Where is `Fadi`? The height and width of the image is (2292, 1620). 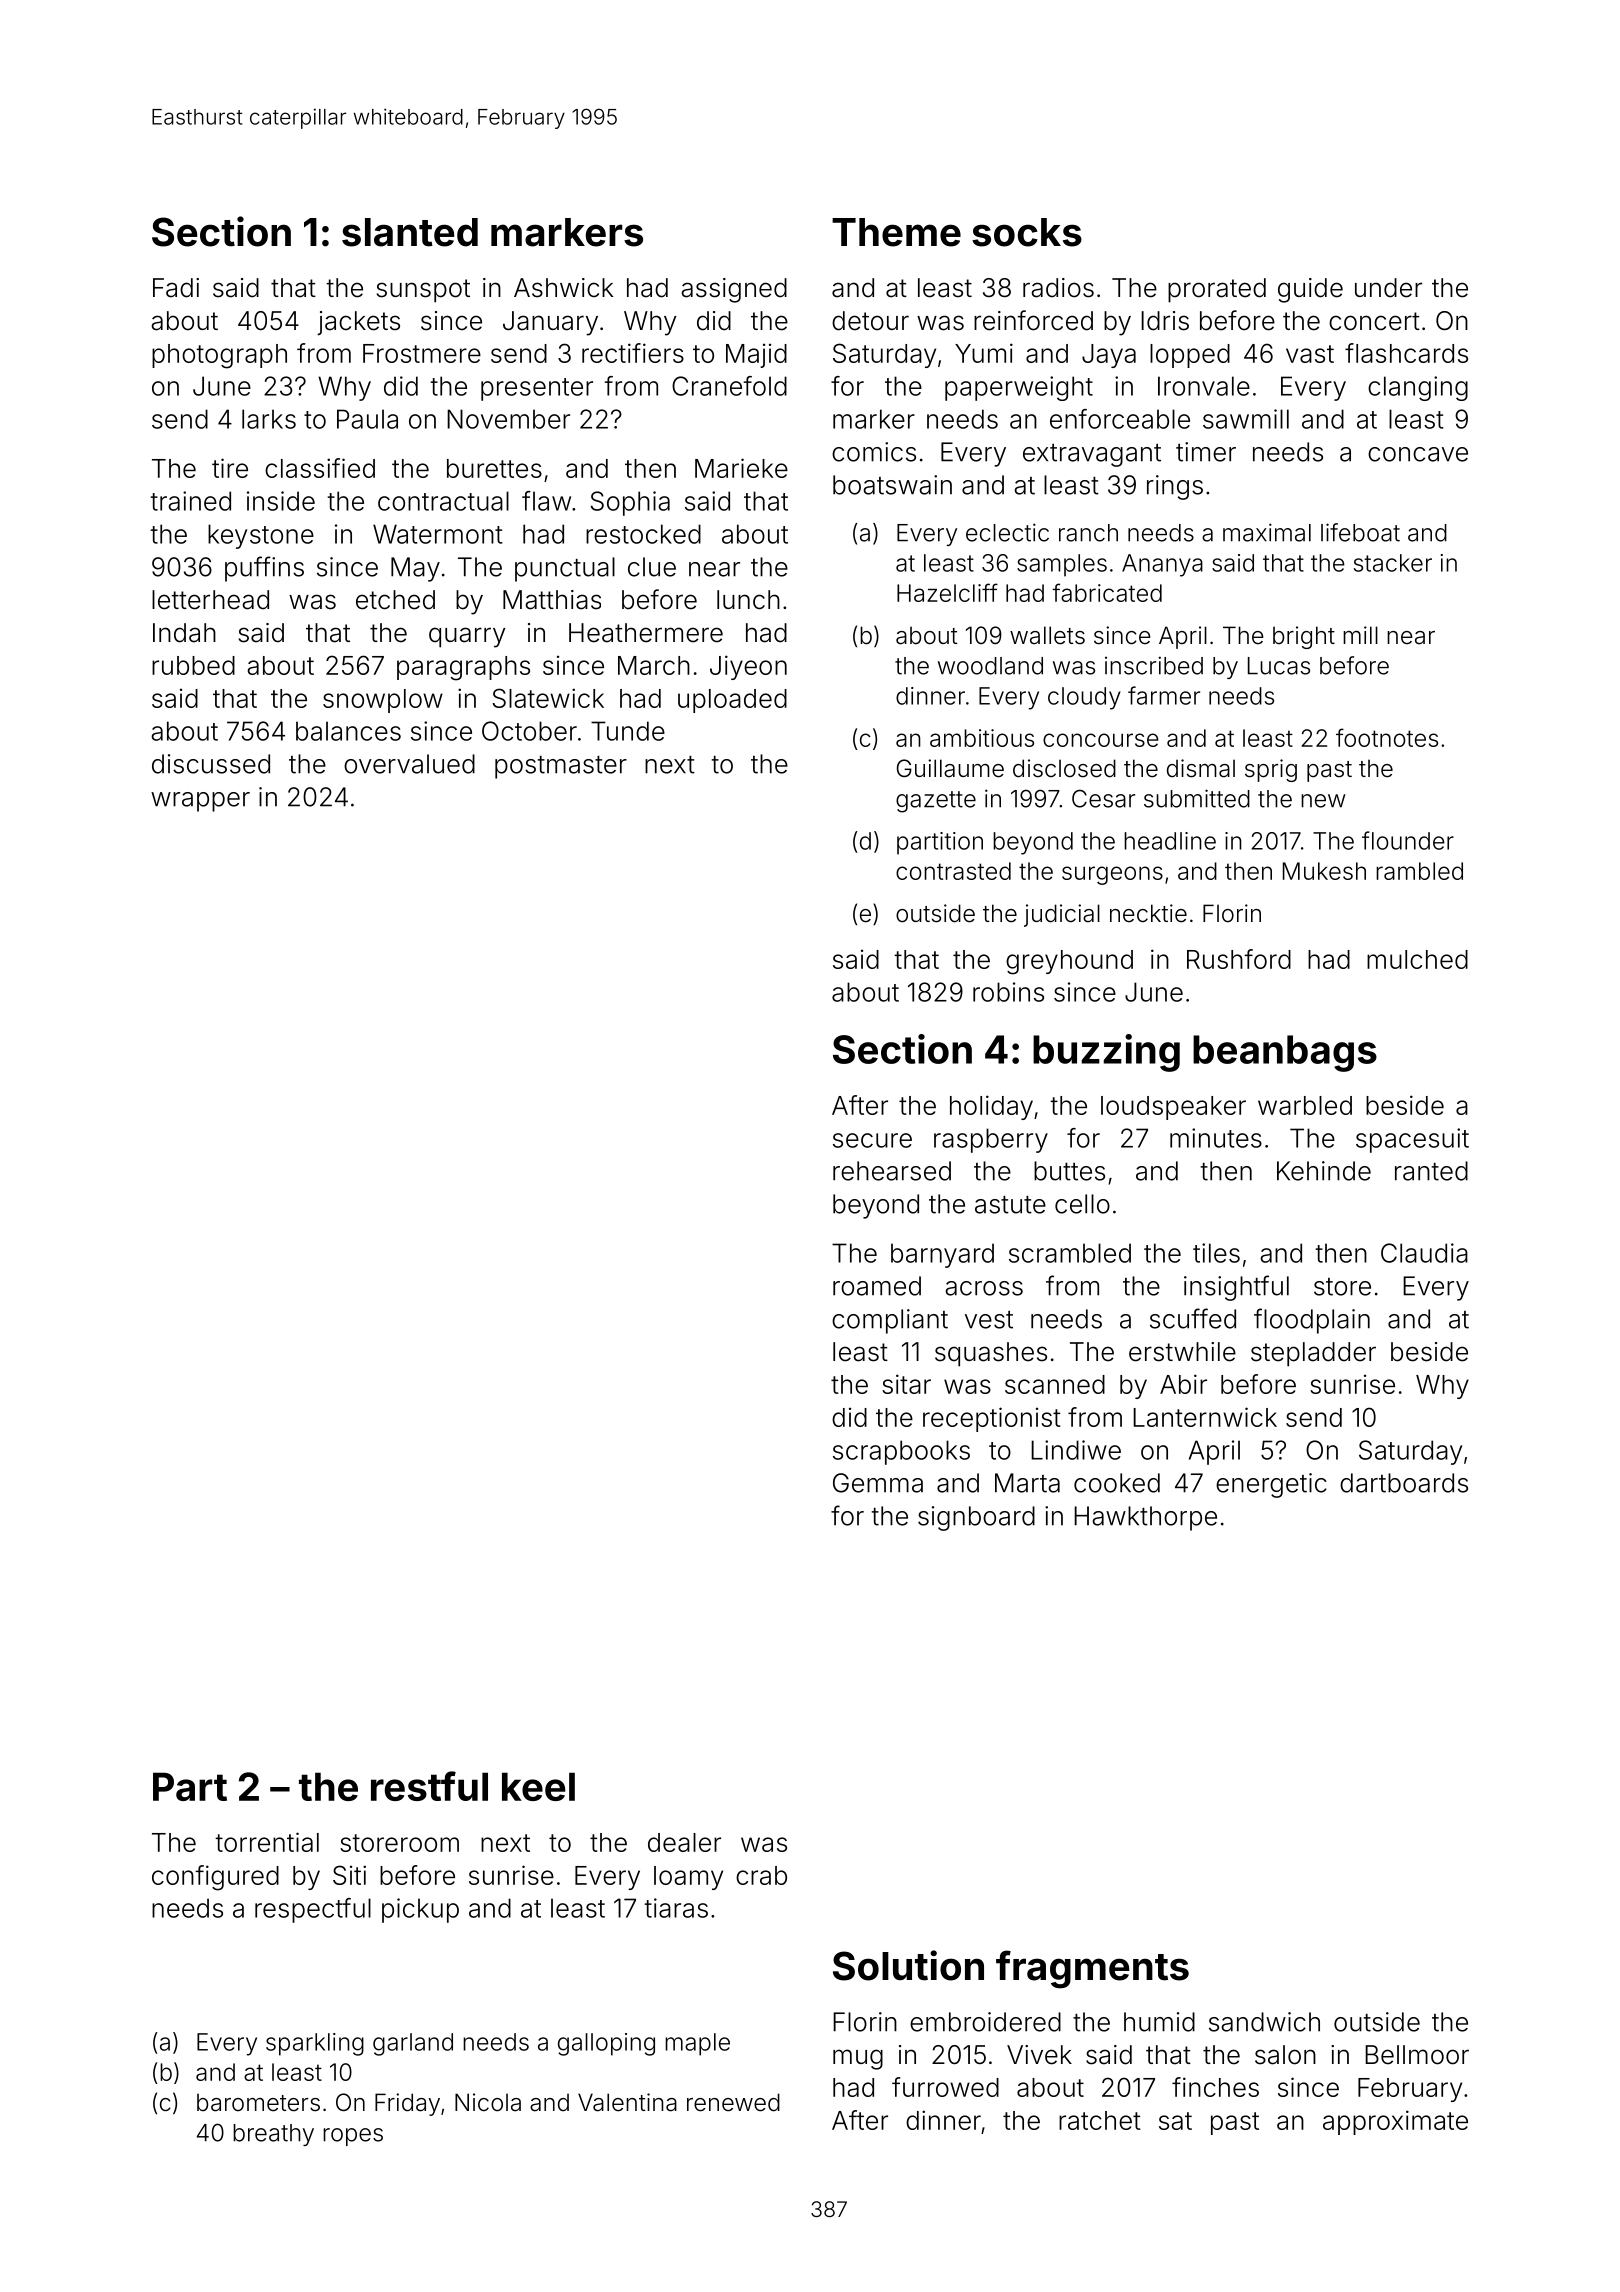 Fadi is located at coordinates (176, 288).
